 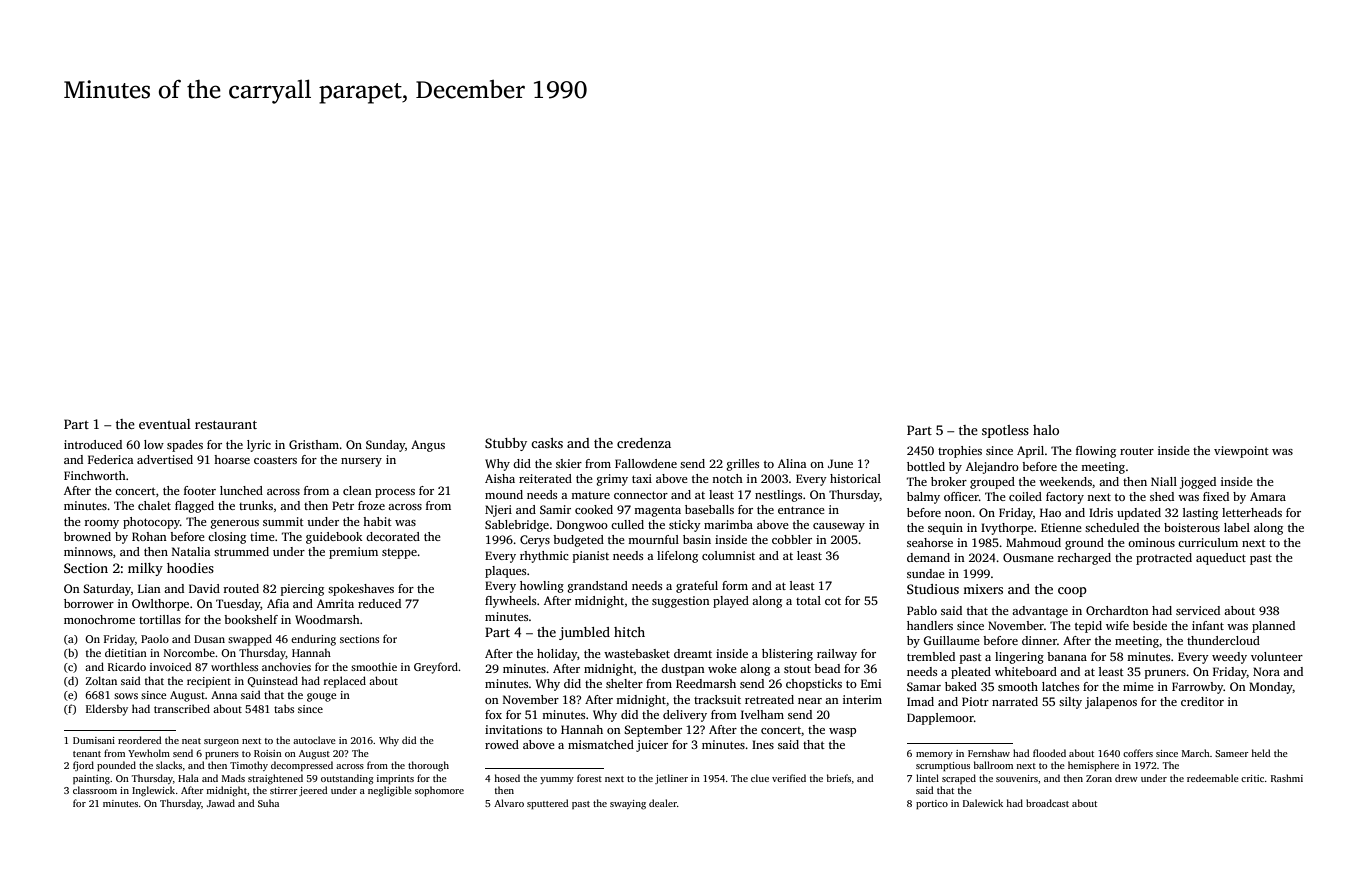 What do you see at coordinates (371, 505) in the page?
I see `froze` at bounding box center [371, 505].
